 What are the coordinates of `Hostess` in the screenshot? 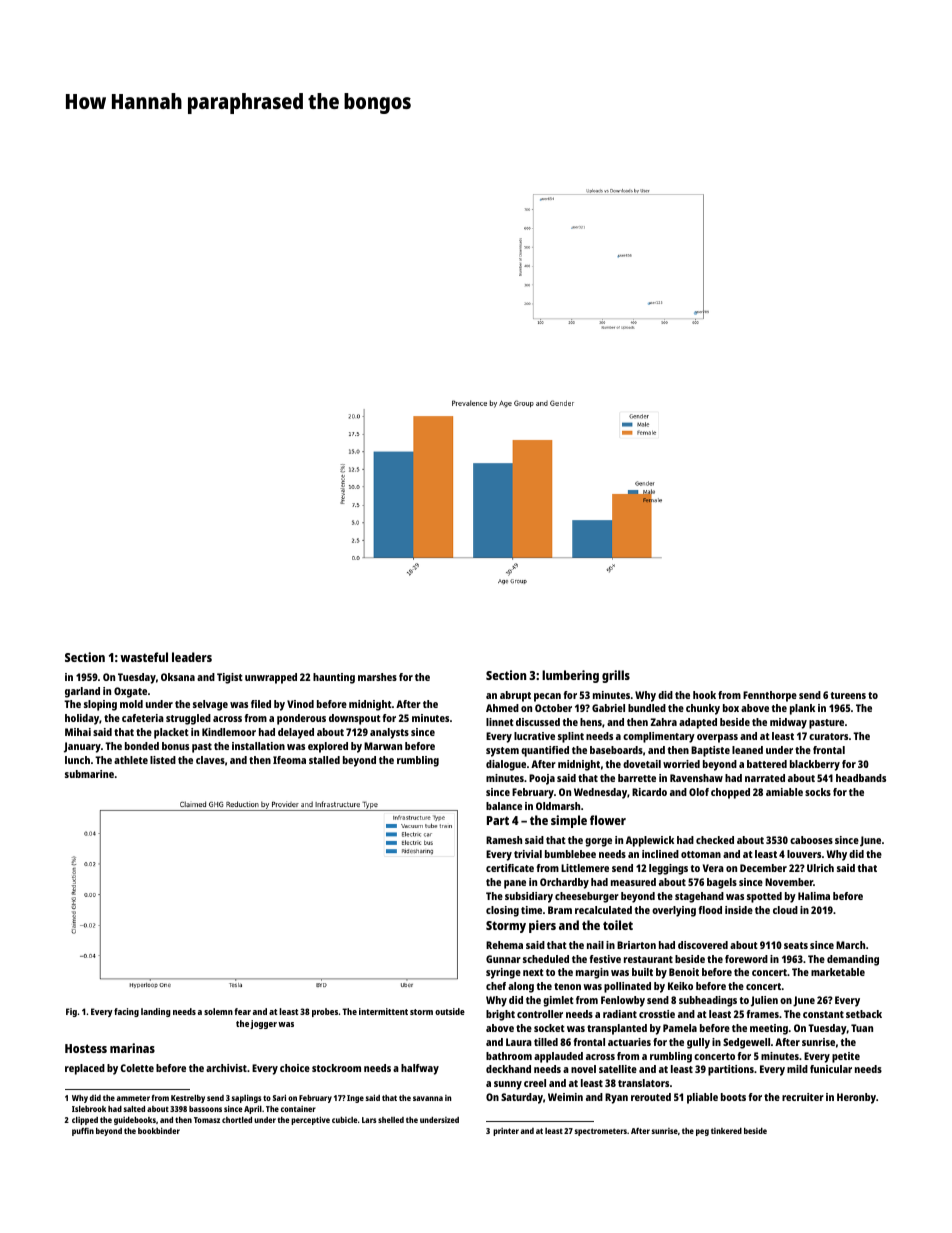 It's located at (86, 1048).
